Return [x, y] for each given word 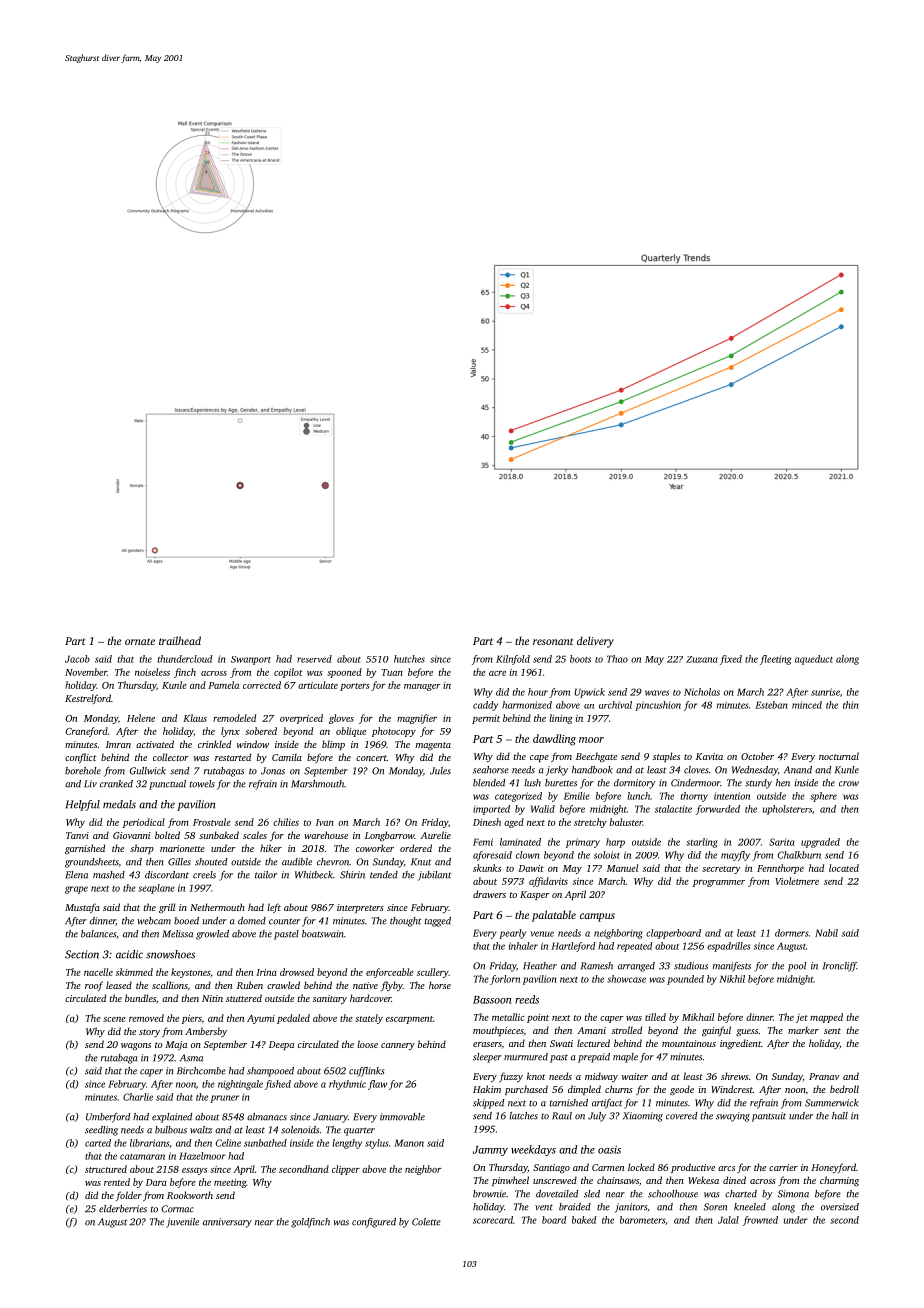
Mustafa [82, 908]
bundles [140, 998]
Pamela [223, 685]
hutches [409, 659]
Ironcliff [840, 967]
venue [542, 934]
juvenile [182, 1223]
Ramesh [597, 966]
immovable [402, 1117]
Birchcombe [201, 1071]
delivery [595, 642]
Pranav [824, 1076]
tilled [655, 1017]
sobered [261, 731]
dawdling [554, 740]
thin [851, 705]
